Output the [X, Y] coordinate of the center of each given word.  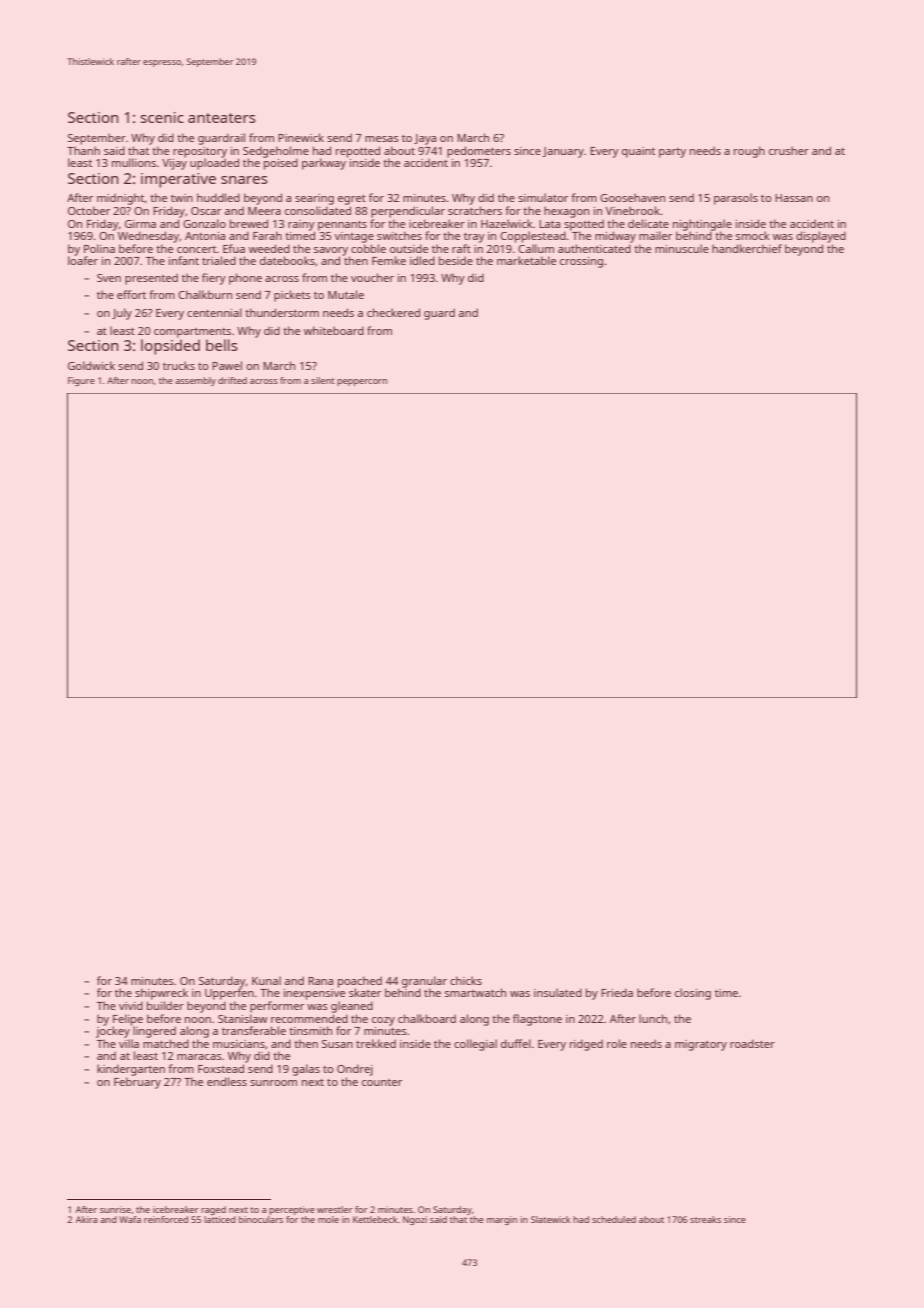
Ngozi [415, 1220]
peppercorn [362, 382]
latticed [220, 1219]
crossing [581, 262]
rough [749, 152]
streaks [705, 1219]
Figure [81, 381]
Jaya [425, 139]
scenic [162, 117]
